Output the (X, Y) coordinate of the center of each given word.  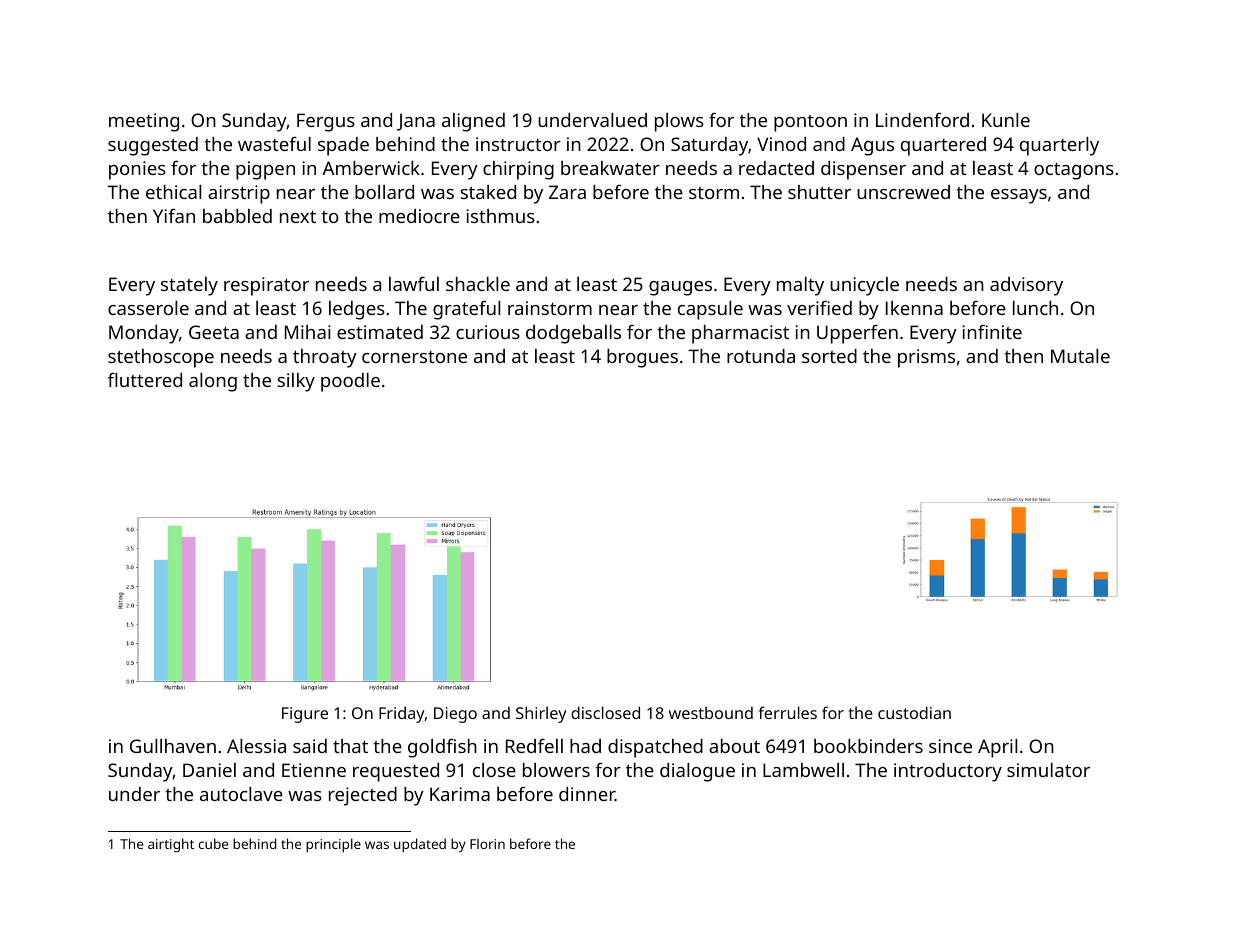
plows (679, 122)
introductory (948, 772)
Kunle (1006, 120)
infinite (992, 332)
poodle (350, 382)
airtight (171, 845)
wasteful (274, 144)
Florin (487, 844)
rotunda (761, 356)
